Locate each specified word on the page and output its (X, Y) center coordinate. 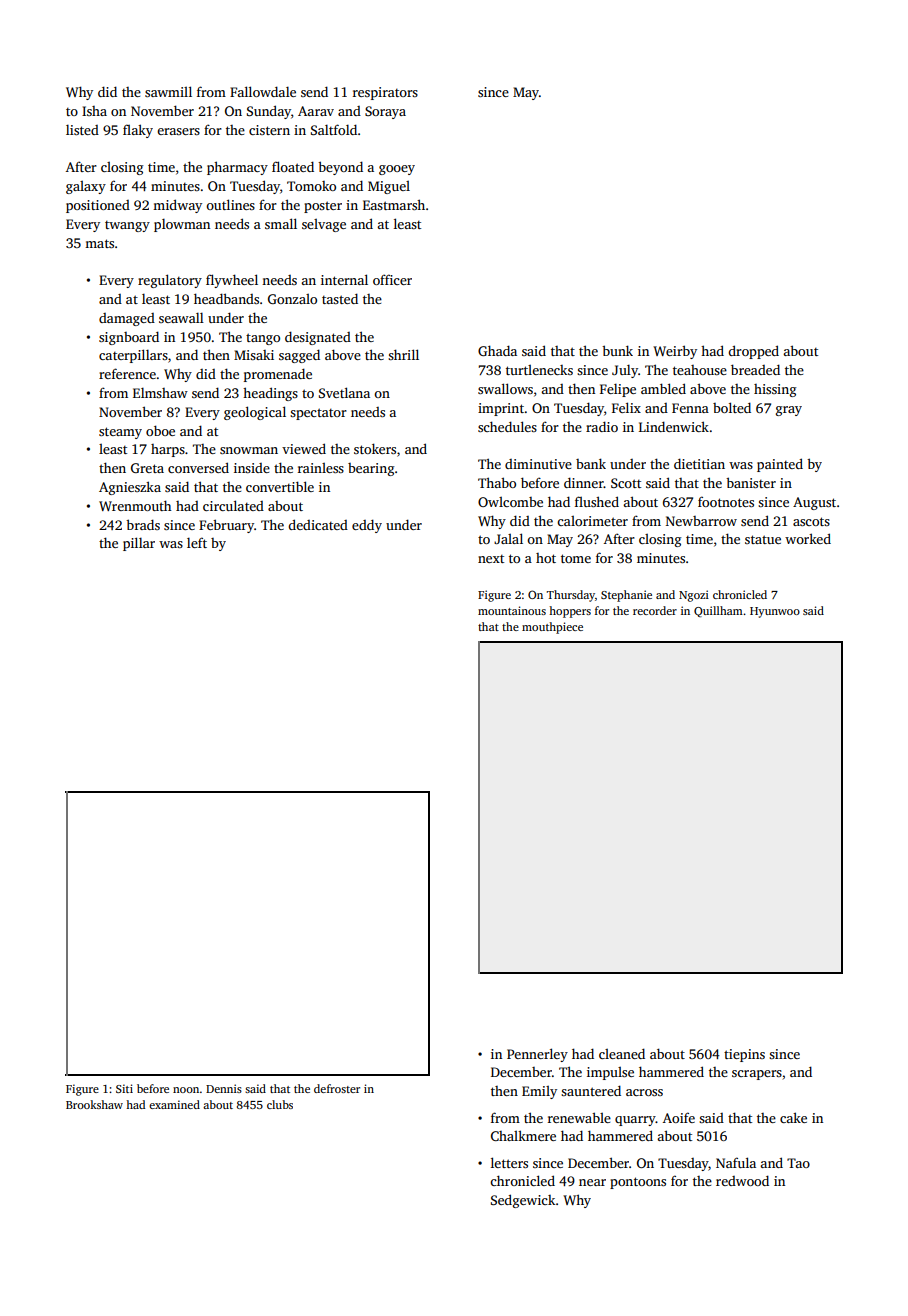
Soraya (385, 112)
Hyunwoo (775, 612)
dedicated (318, 524)
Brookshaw (94, 1104)
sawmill (168, 91)
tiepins (744, 1055)
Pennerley (537, 1055)
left (197, 542)
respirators (385, 93)
